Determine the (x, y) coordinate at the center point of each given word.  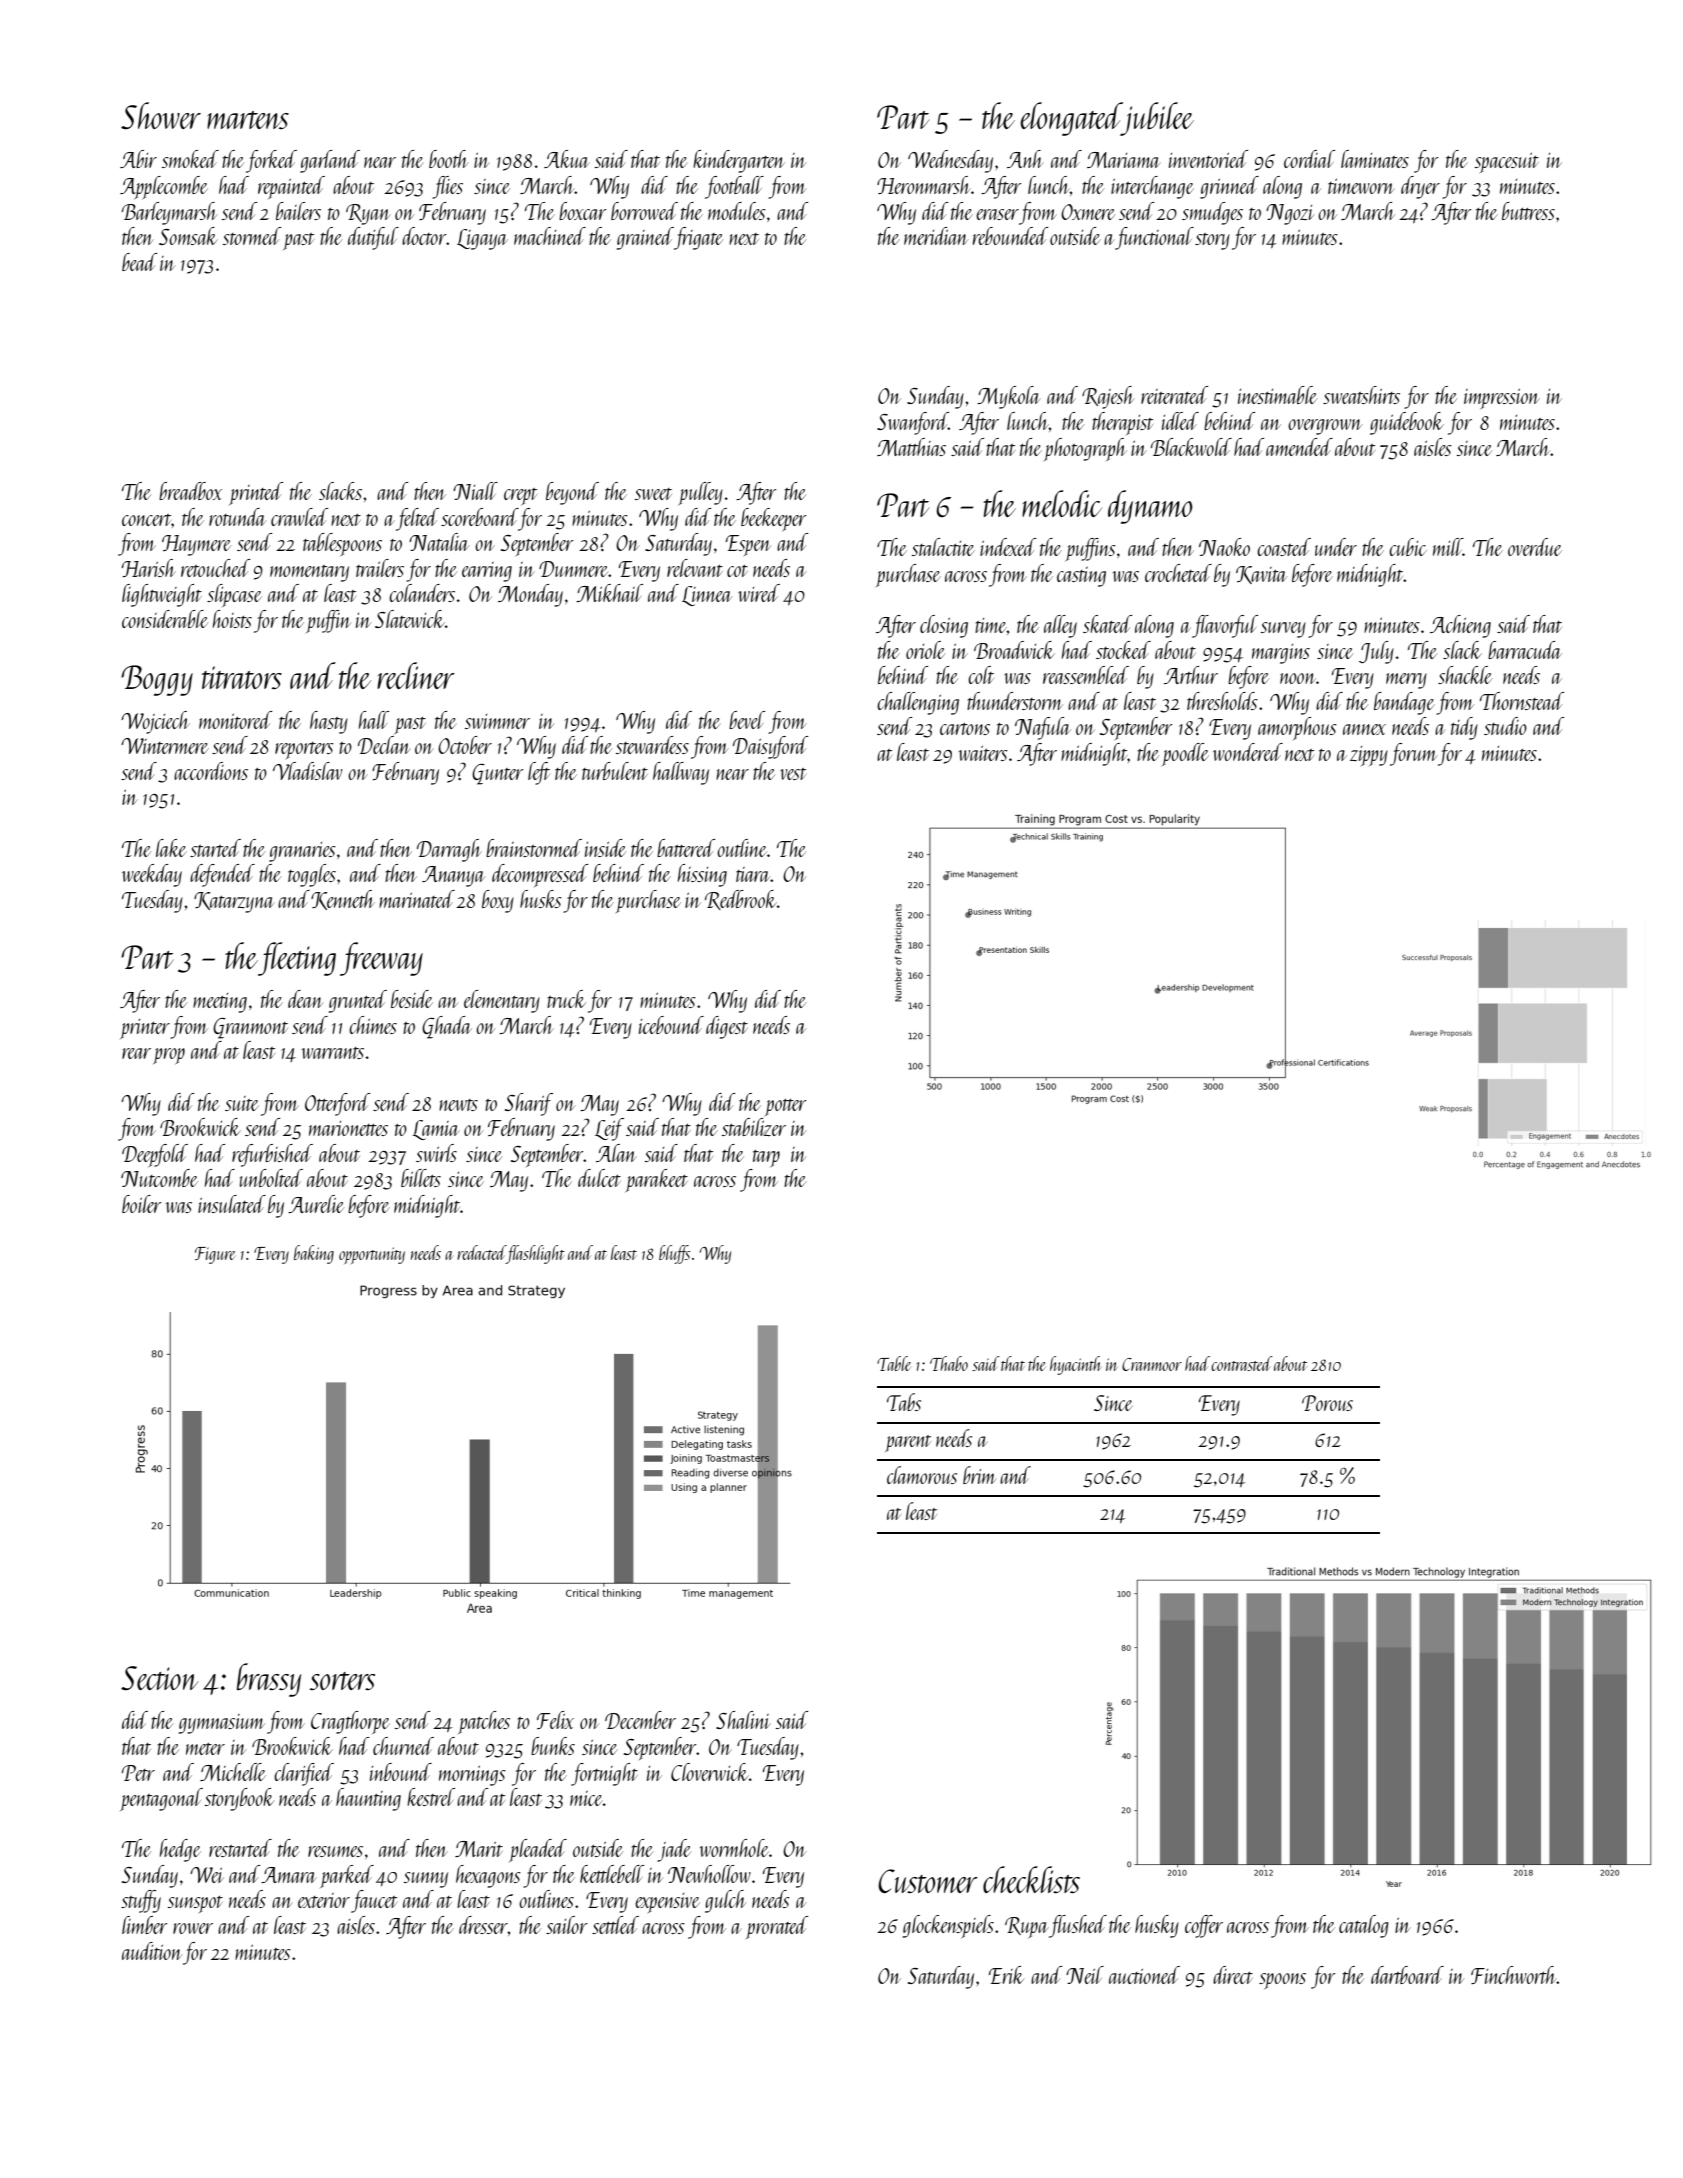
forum (1414, 754)
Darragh (449, 850)
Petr (138, 1773)
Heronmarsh (924, 185)
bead (139, 262)
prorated (777, 1927)
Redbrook (741, 900)
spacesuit (1507, 163)
